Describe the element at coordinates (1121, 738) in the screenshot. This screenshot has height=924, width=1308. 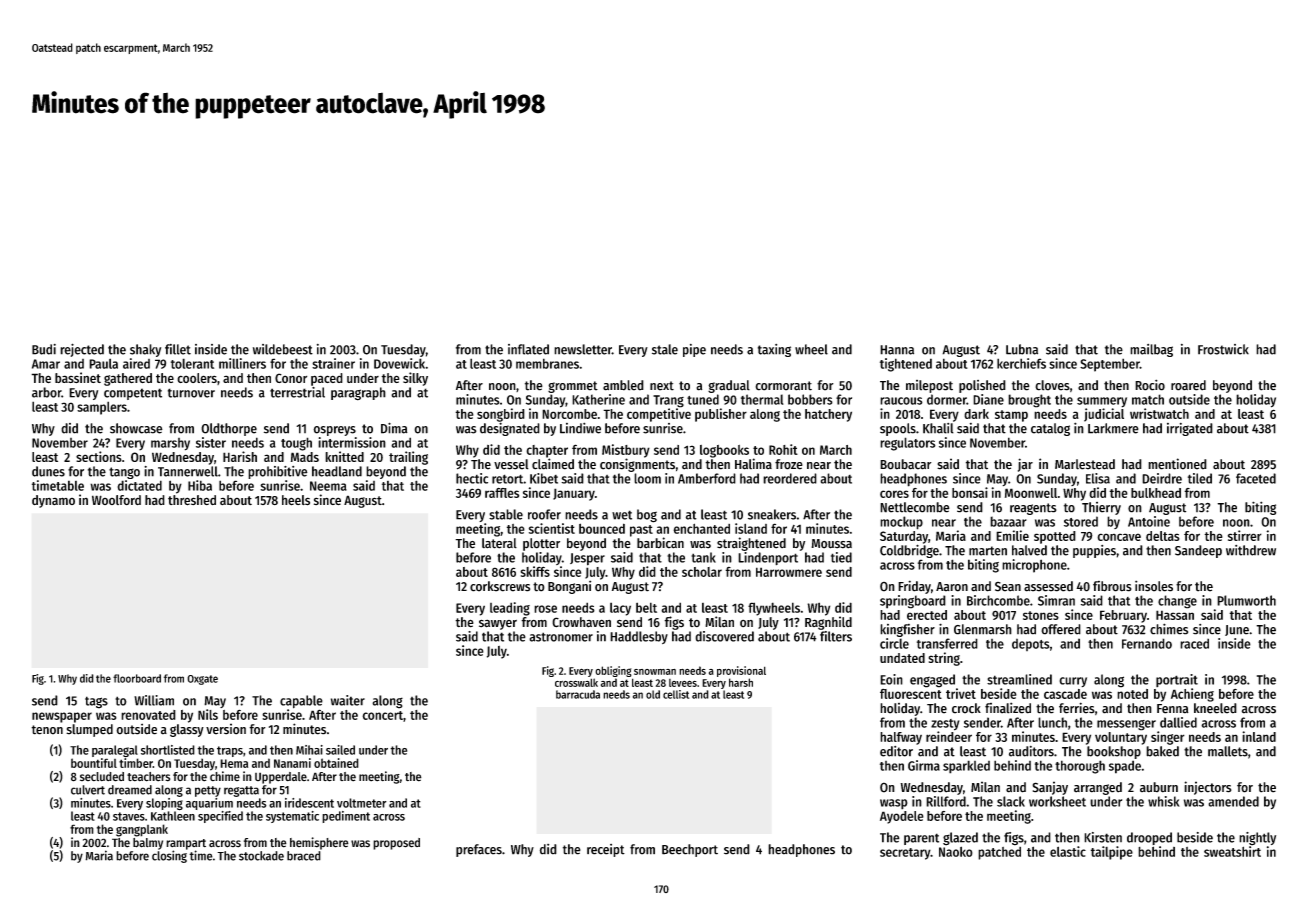
I see `voluntary` at that location.
